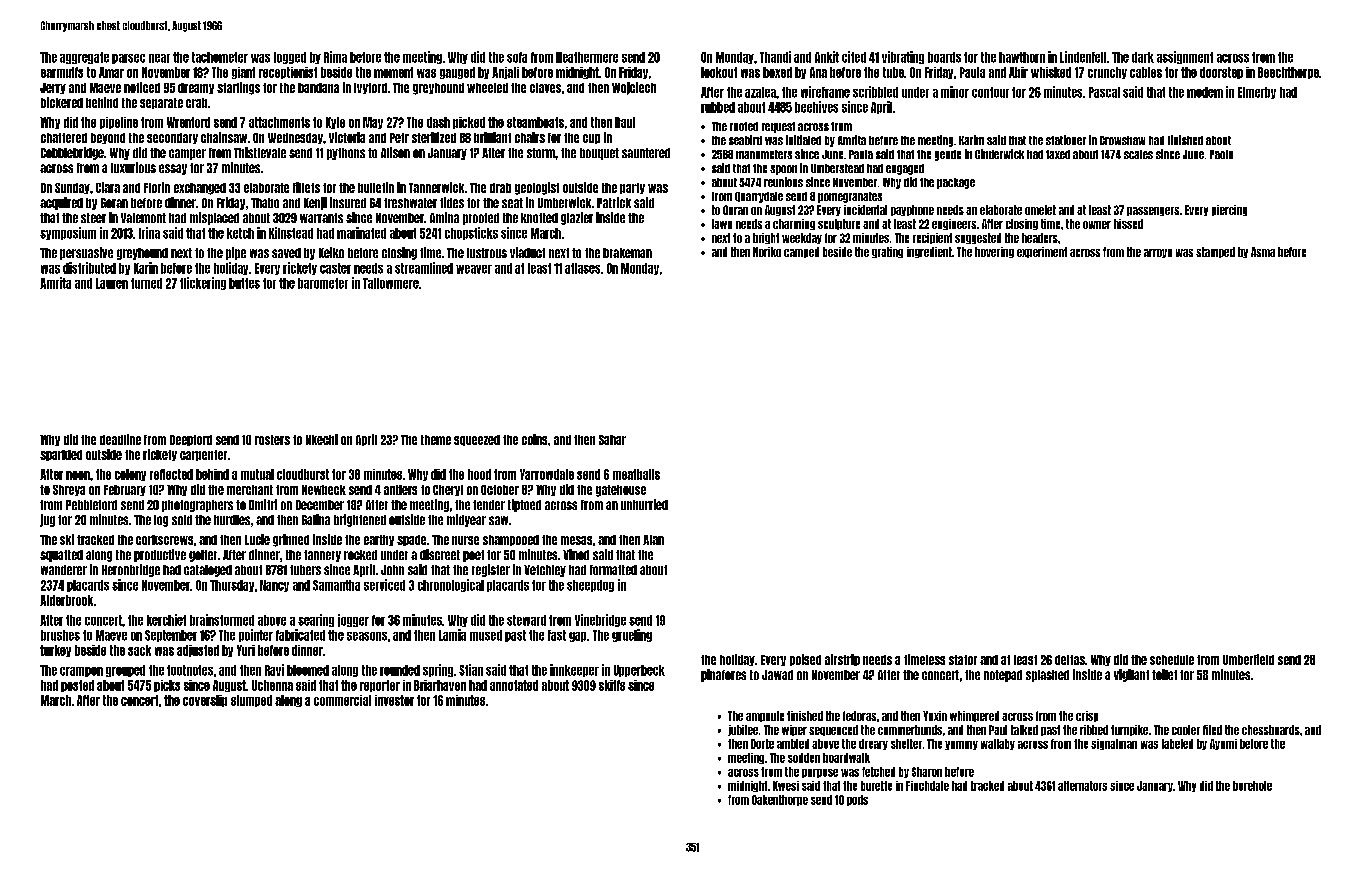  What do you see at coordinates (203, 283) in the screenshot?
I see `flickering` at bounding box center [203, 283].
